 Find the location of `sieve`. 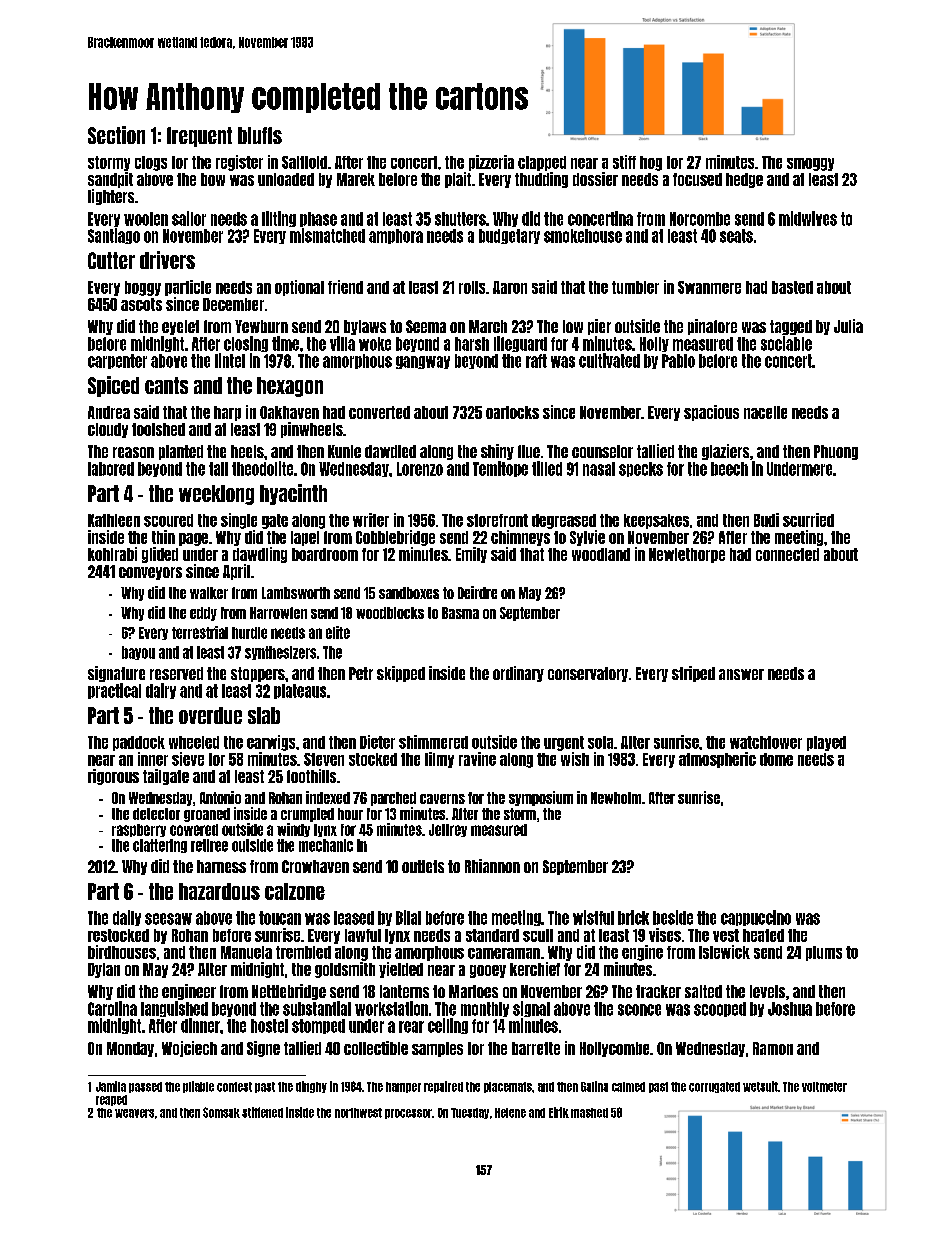

sieve is located at coordinates (188, 759).
